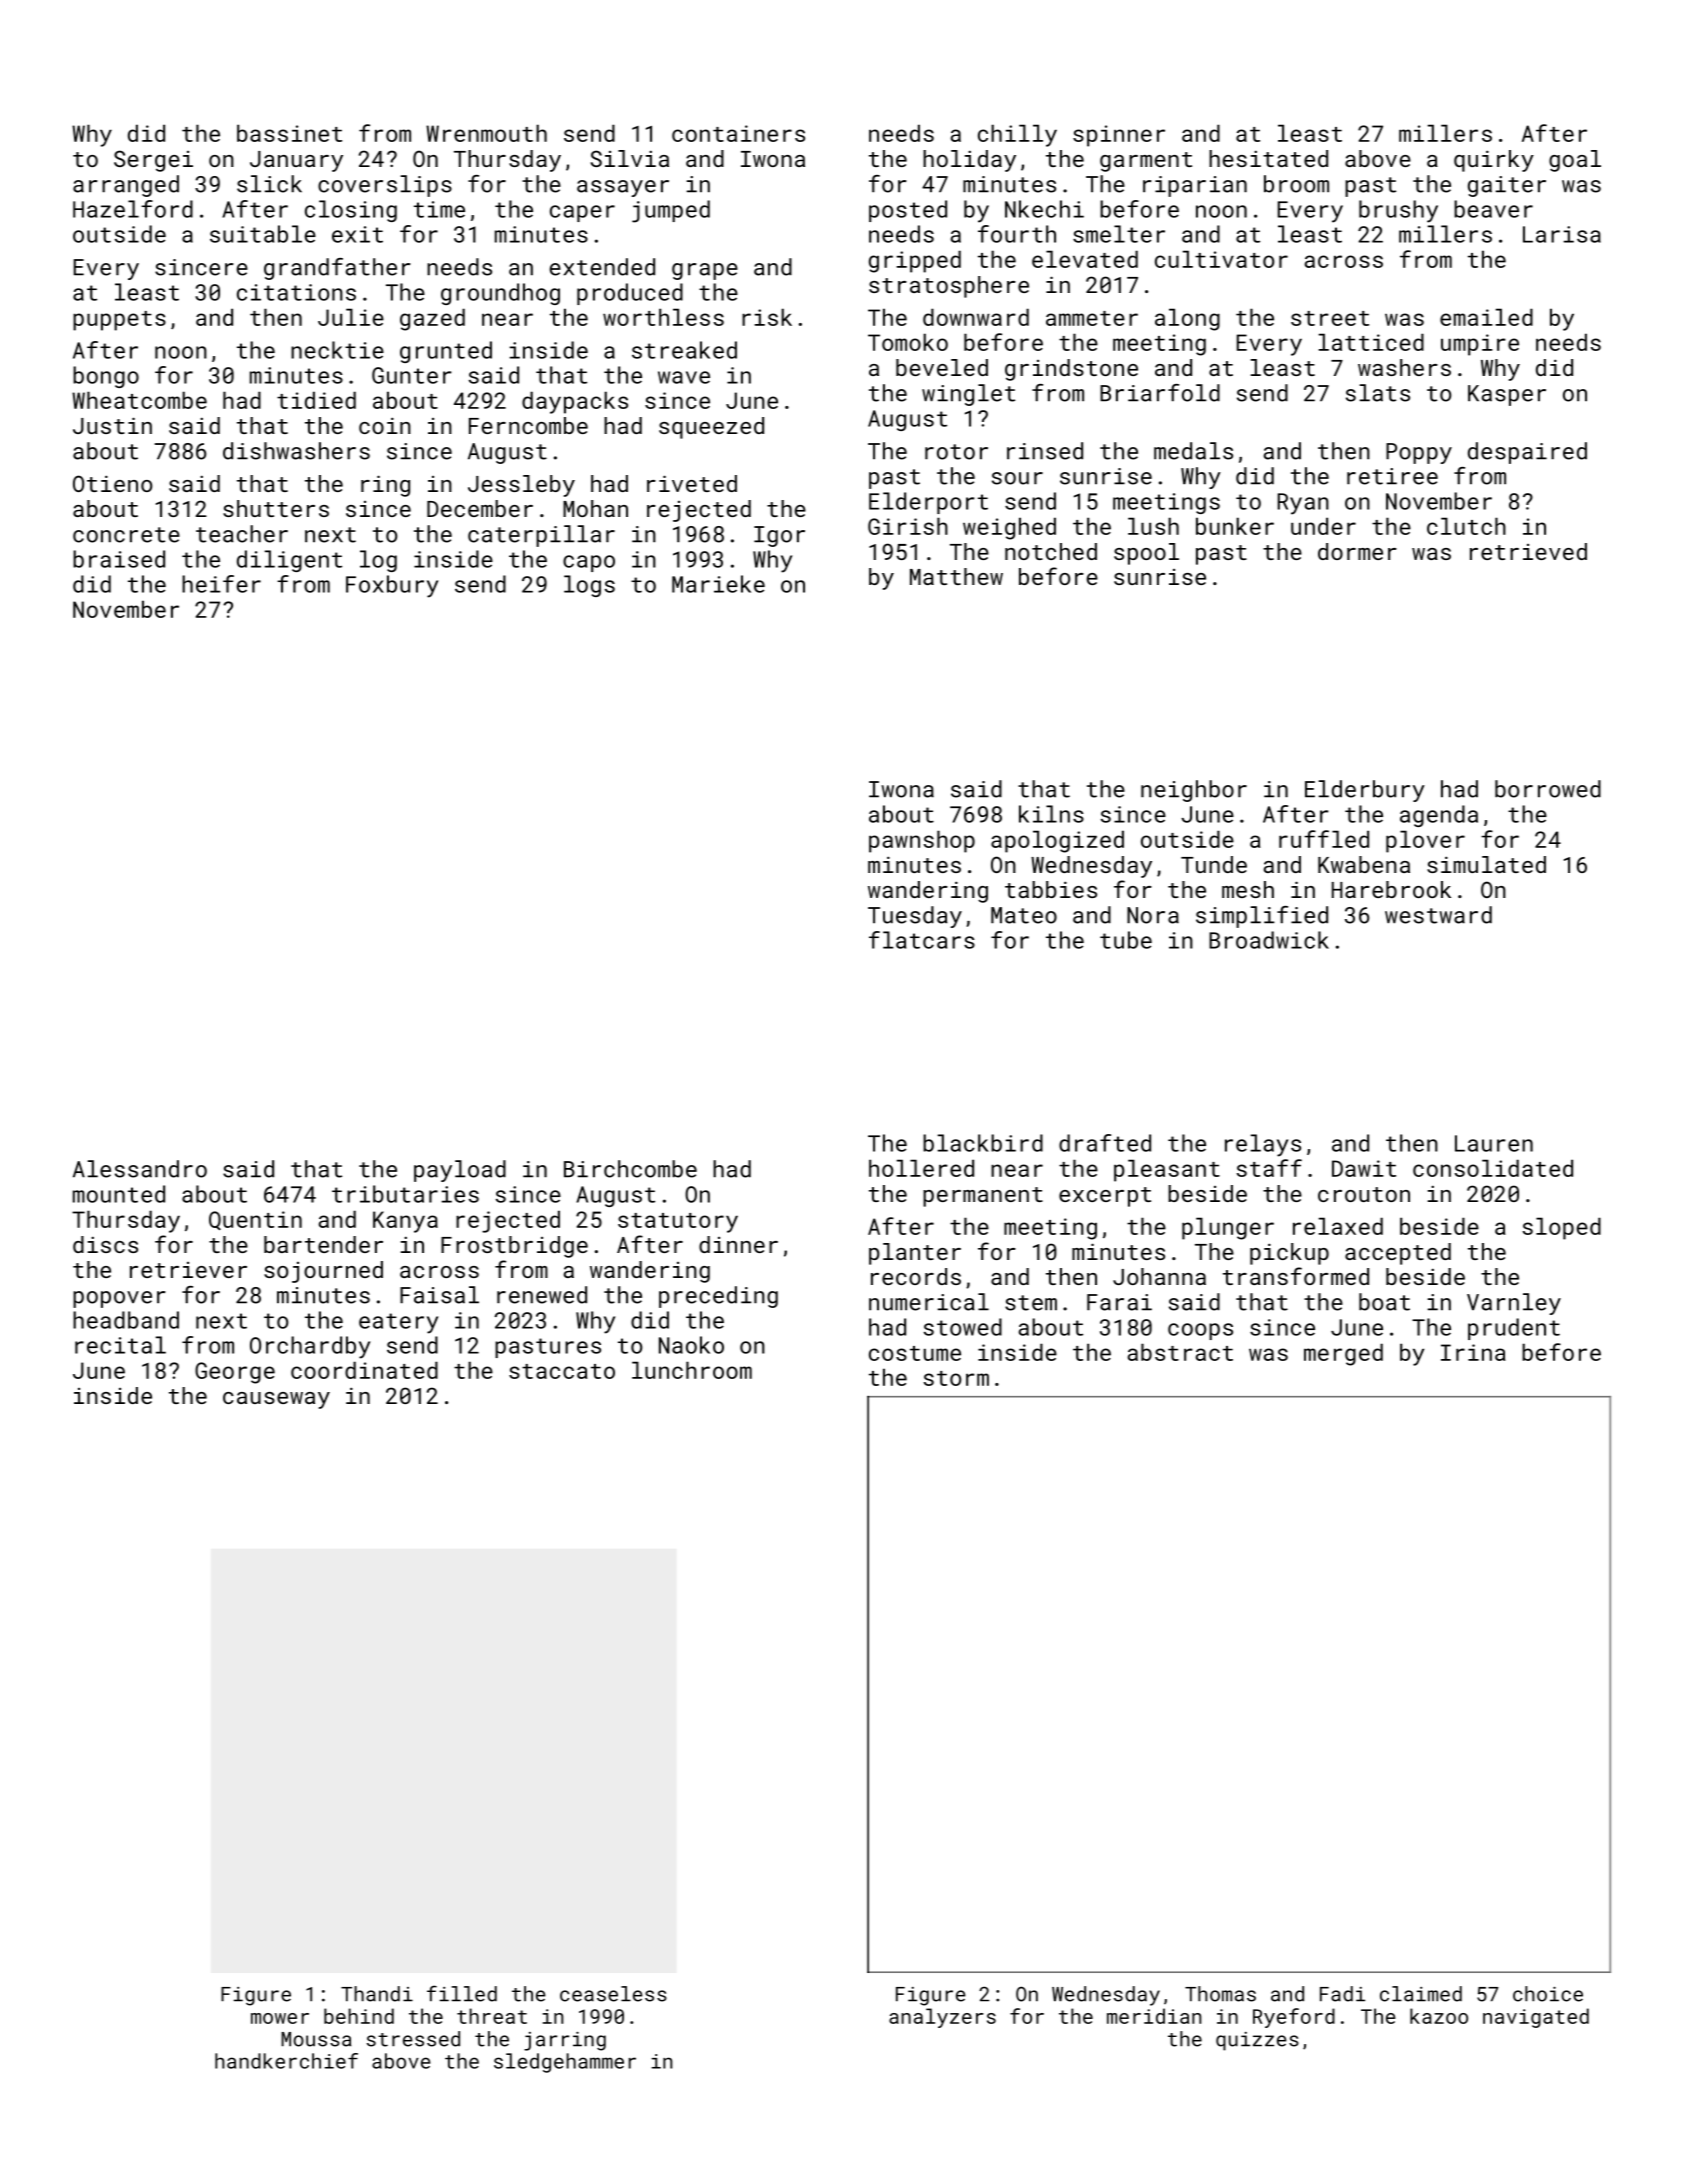 Image resolution: width=1683 pixels, height=2178 pixels. What do you see at coordinates (684, 377) in the image?
I see `wave` at bounding box center [684, 377].
